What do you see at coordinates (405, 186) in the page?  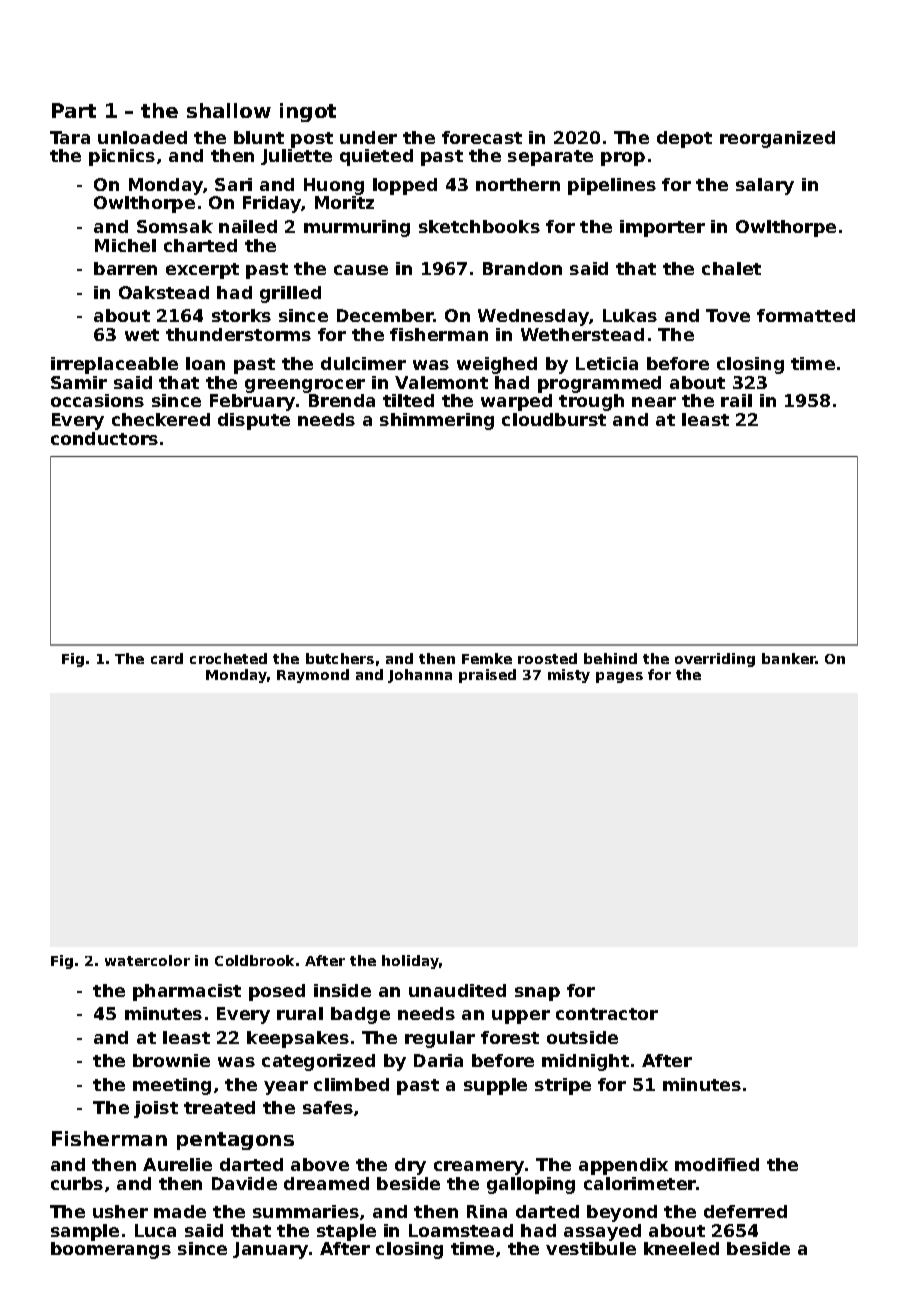 I see `lopped` at bounding box center [405, 186].
